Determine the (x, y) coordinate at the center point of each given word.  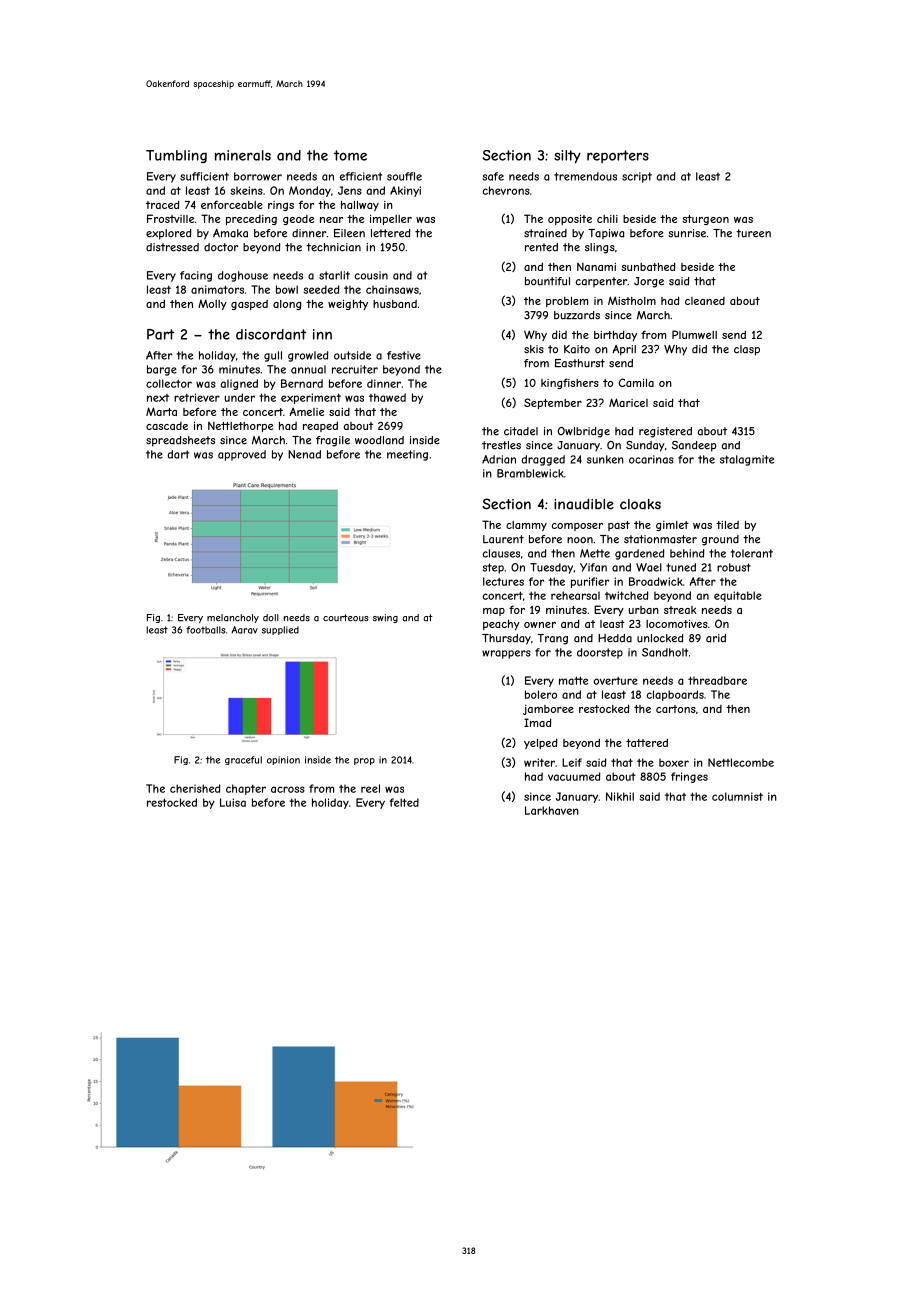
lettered (390, 233)
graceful (243, 760)
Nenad (304, 454)
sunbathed (648, 266)
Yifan (593, 567)
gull (273, 356)
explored (168, 234)
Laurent (503, 539)
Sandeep (694, 446)
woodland (379, 440)
